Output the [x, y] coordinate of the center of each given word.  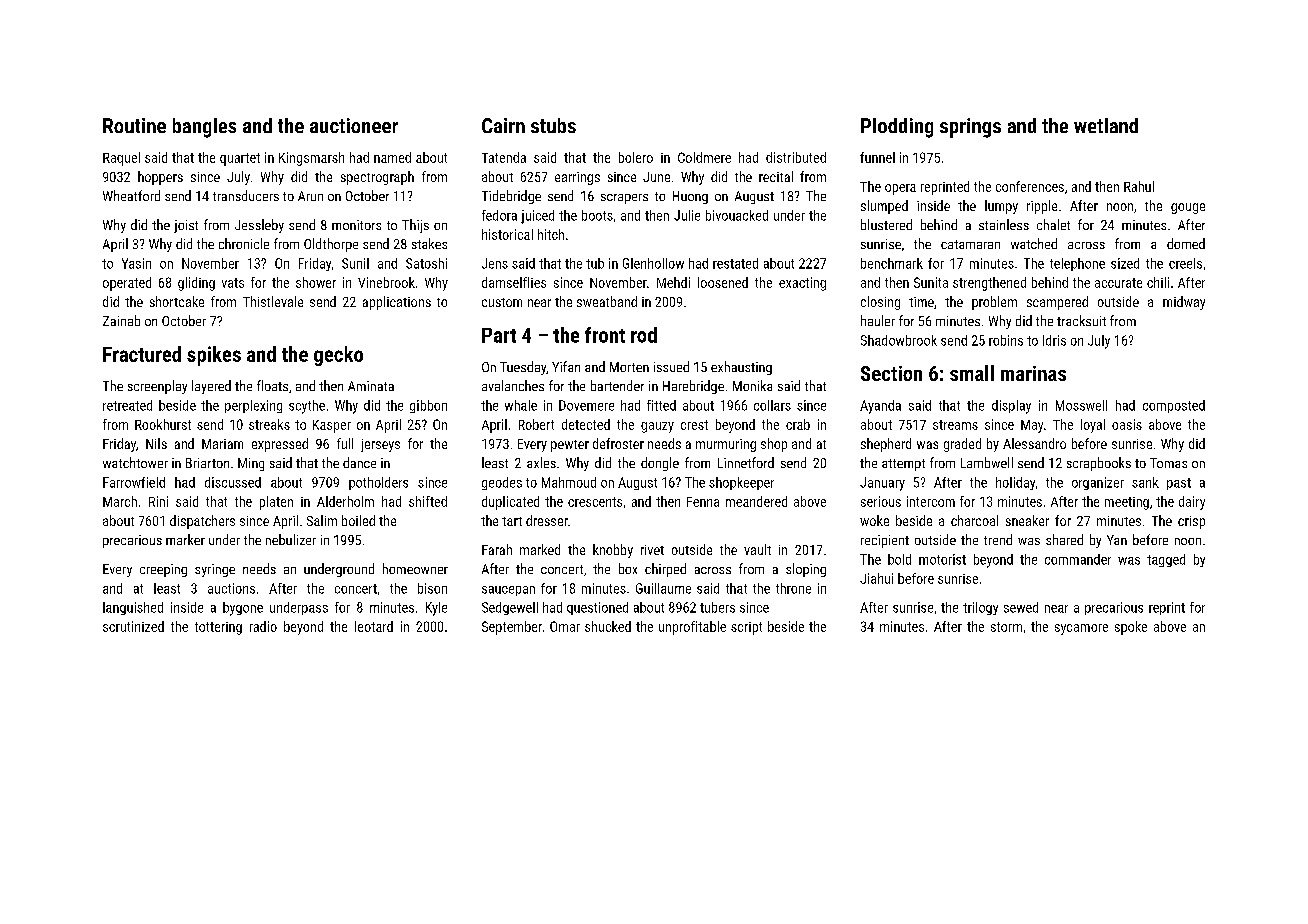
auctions [231, 588]
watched [1034, 243]
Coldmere [704, 157]
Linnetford [746, 462]
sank [1145, 482]
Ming [251, 464]
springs [970, 128]
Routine [134, 125]
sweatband [607, 301]
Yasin [136, 263]
